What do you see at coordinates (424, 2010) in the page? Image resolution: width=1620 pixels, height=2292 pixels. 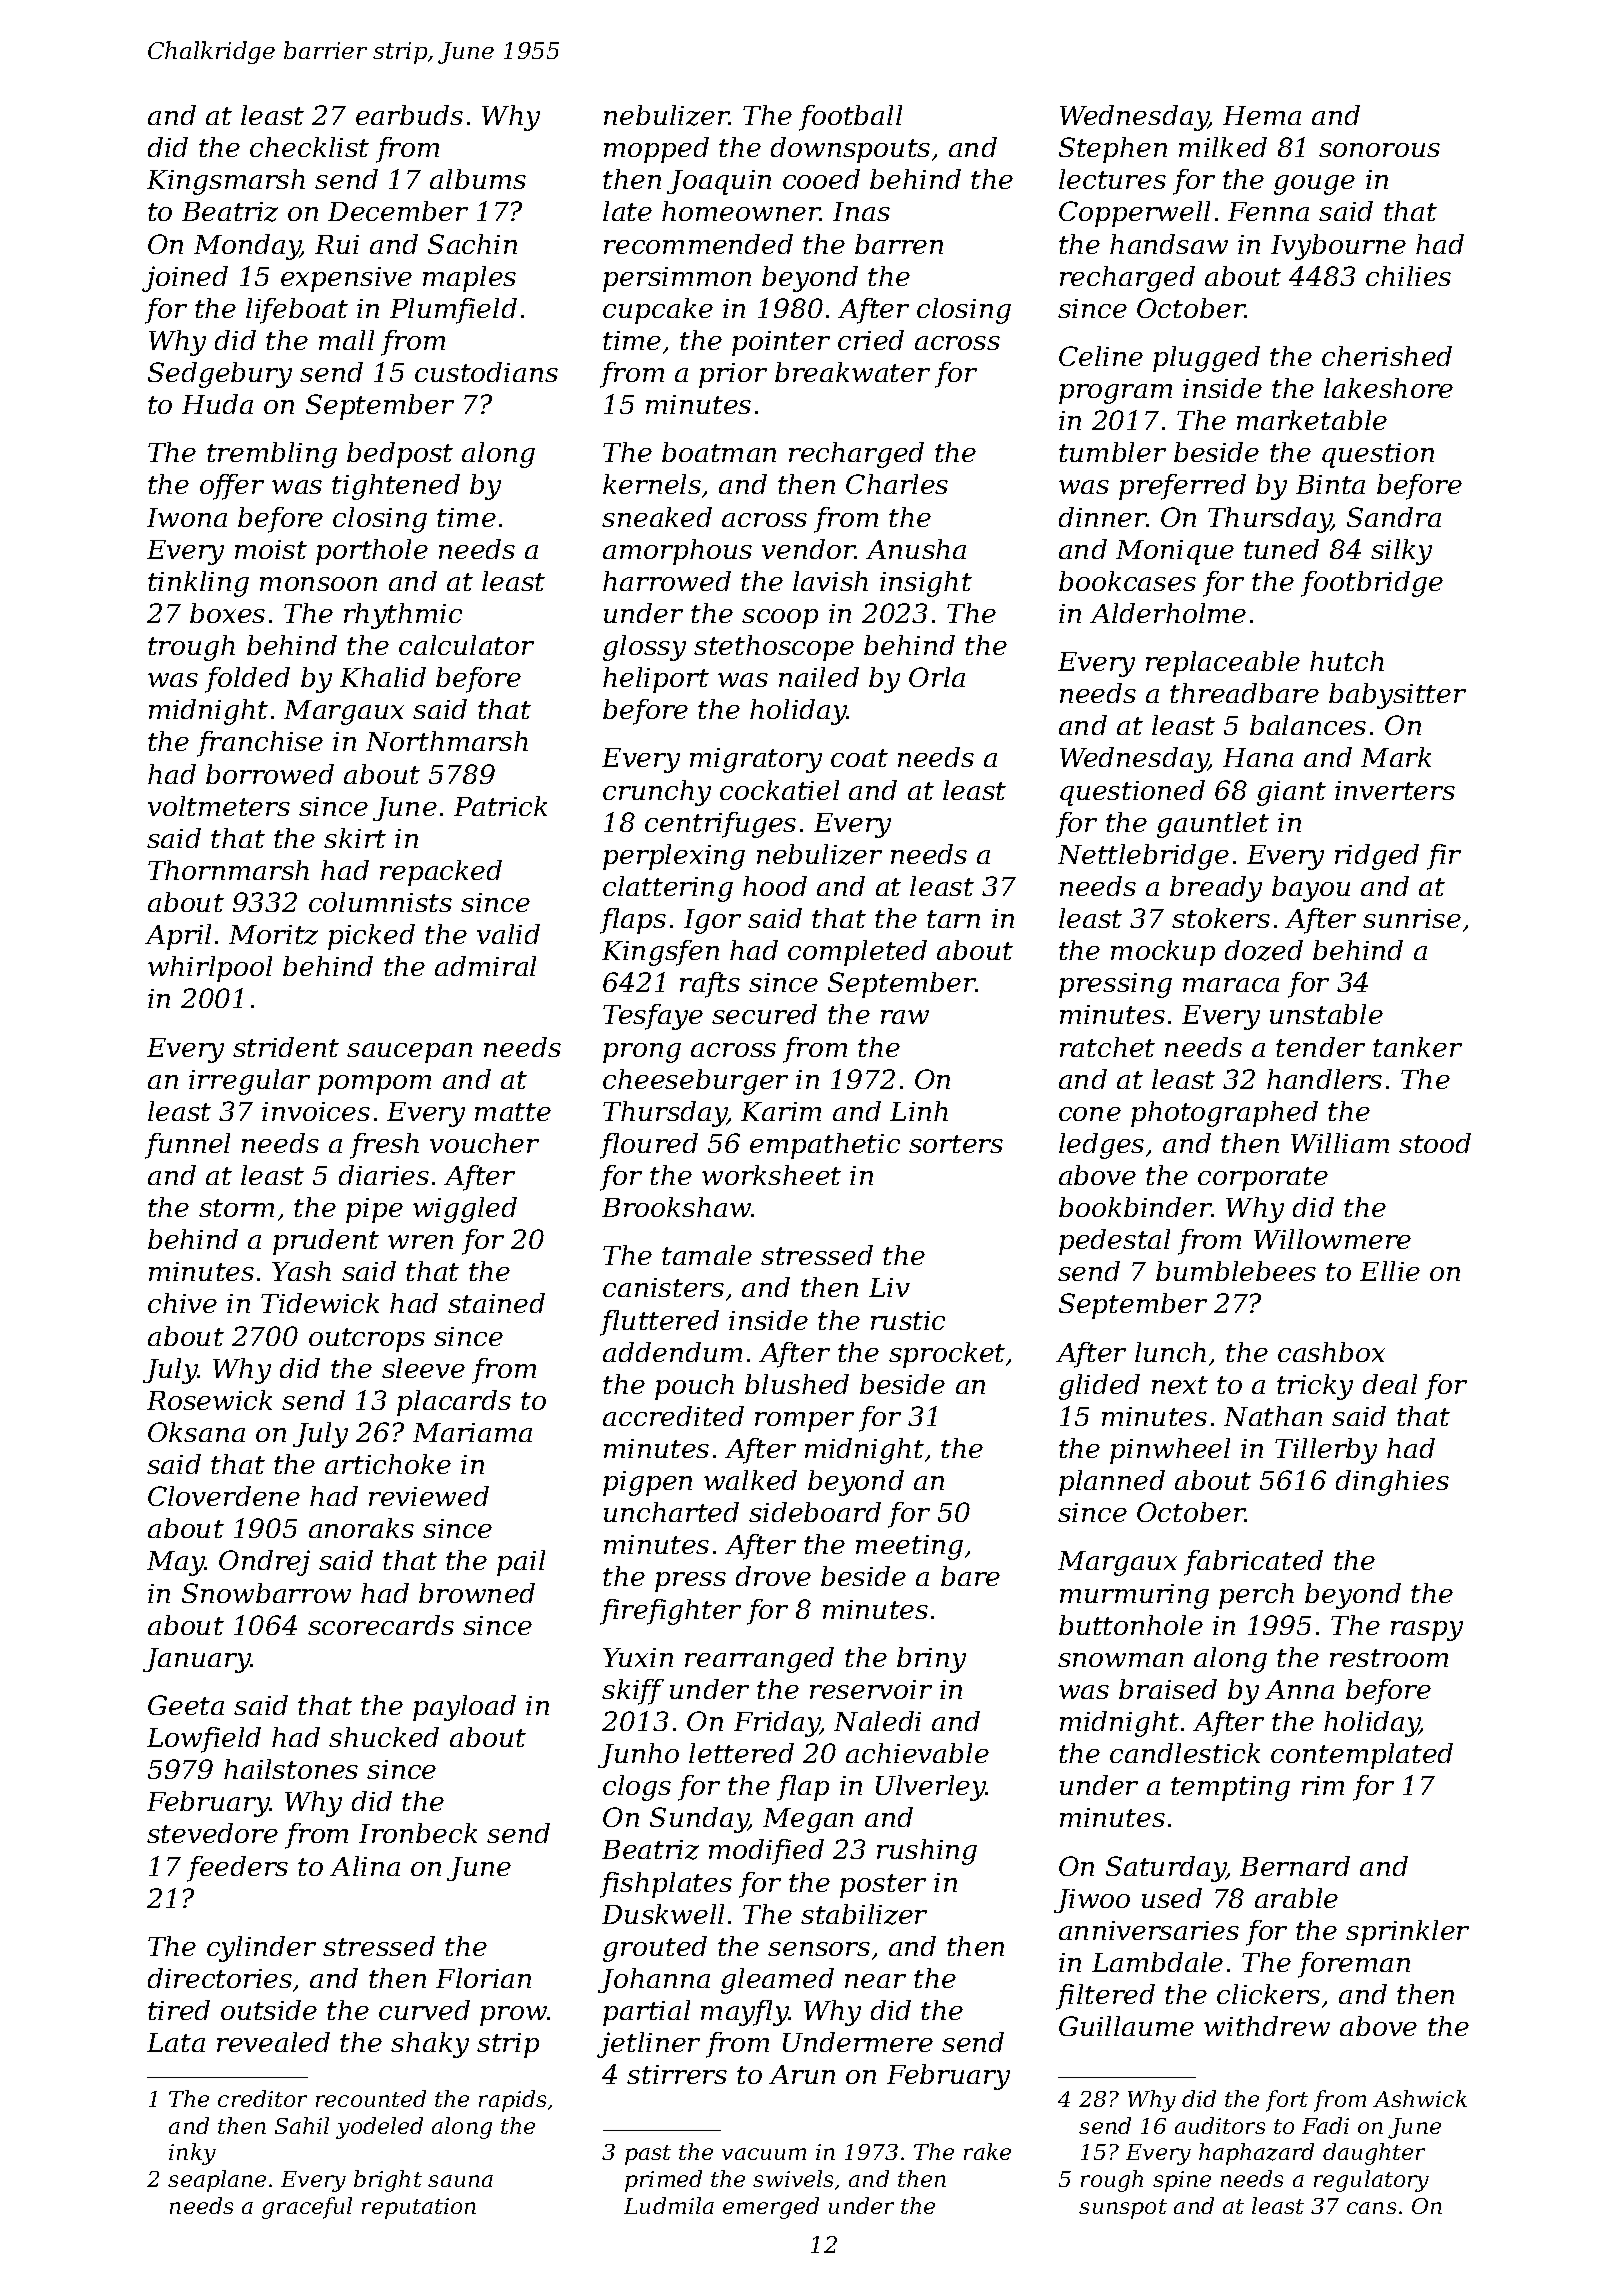 I see `curved` at bounding box center [424, 2010].
